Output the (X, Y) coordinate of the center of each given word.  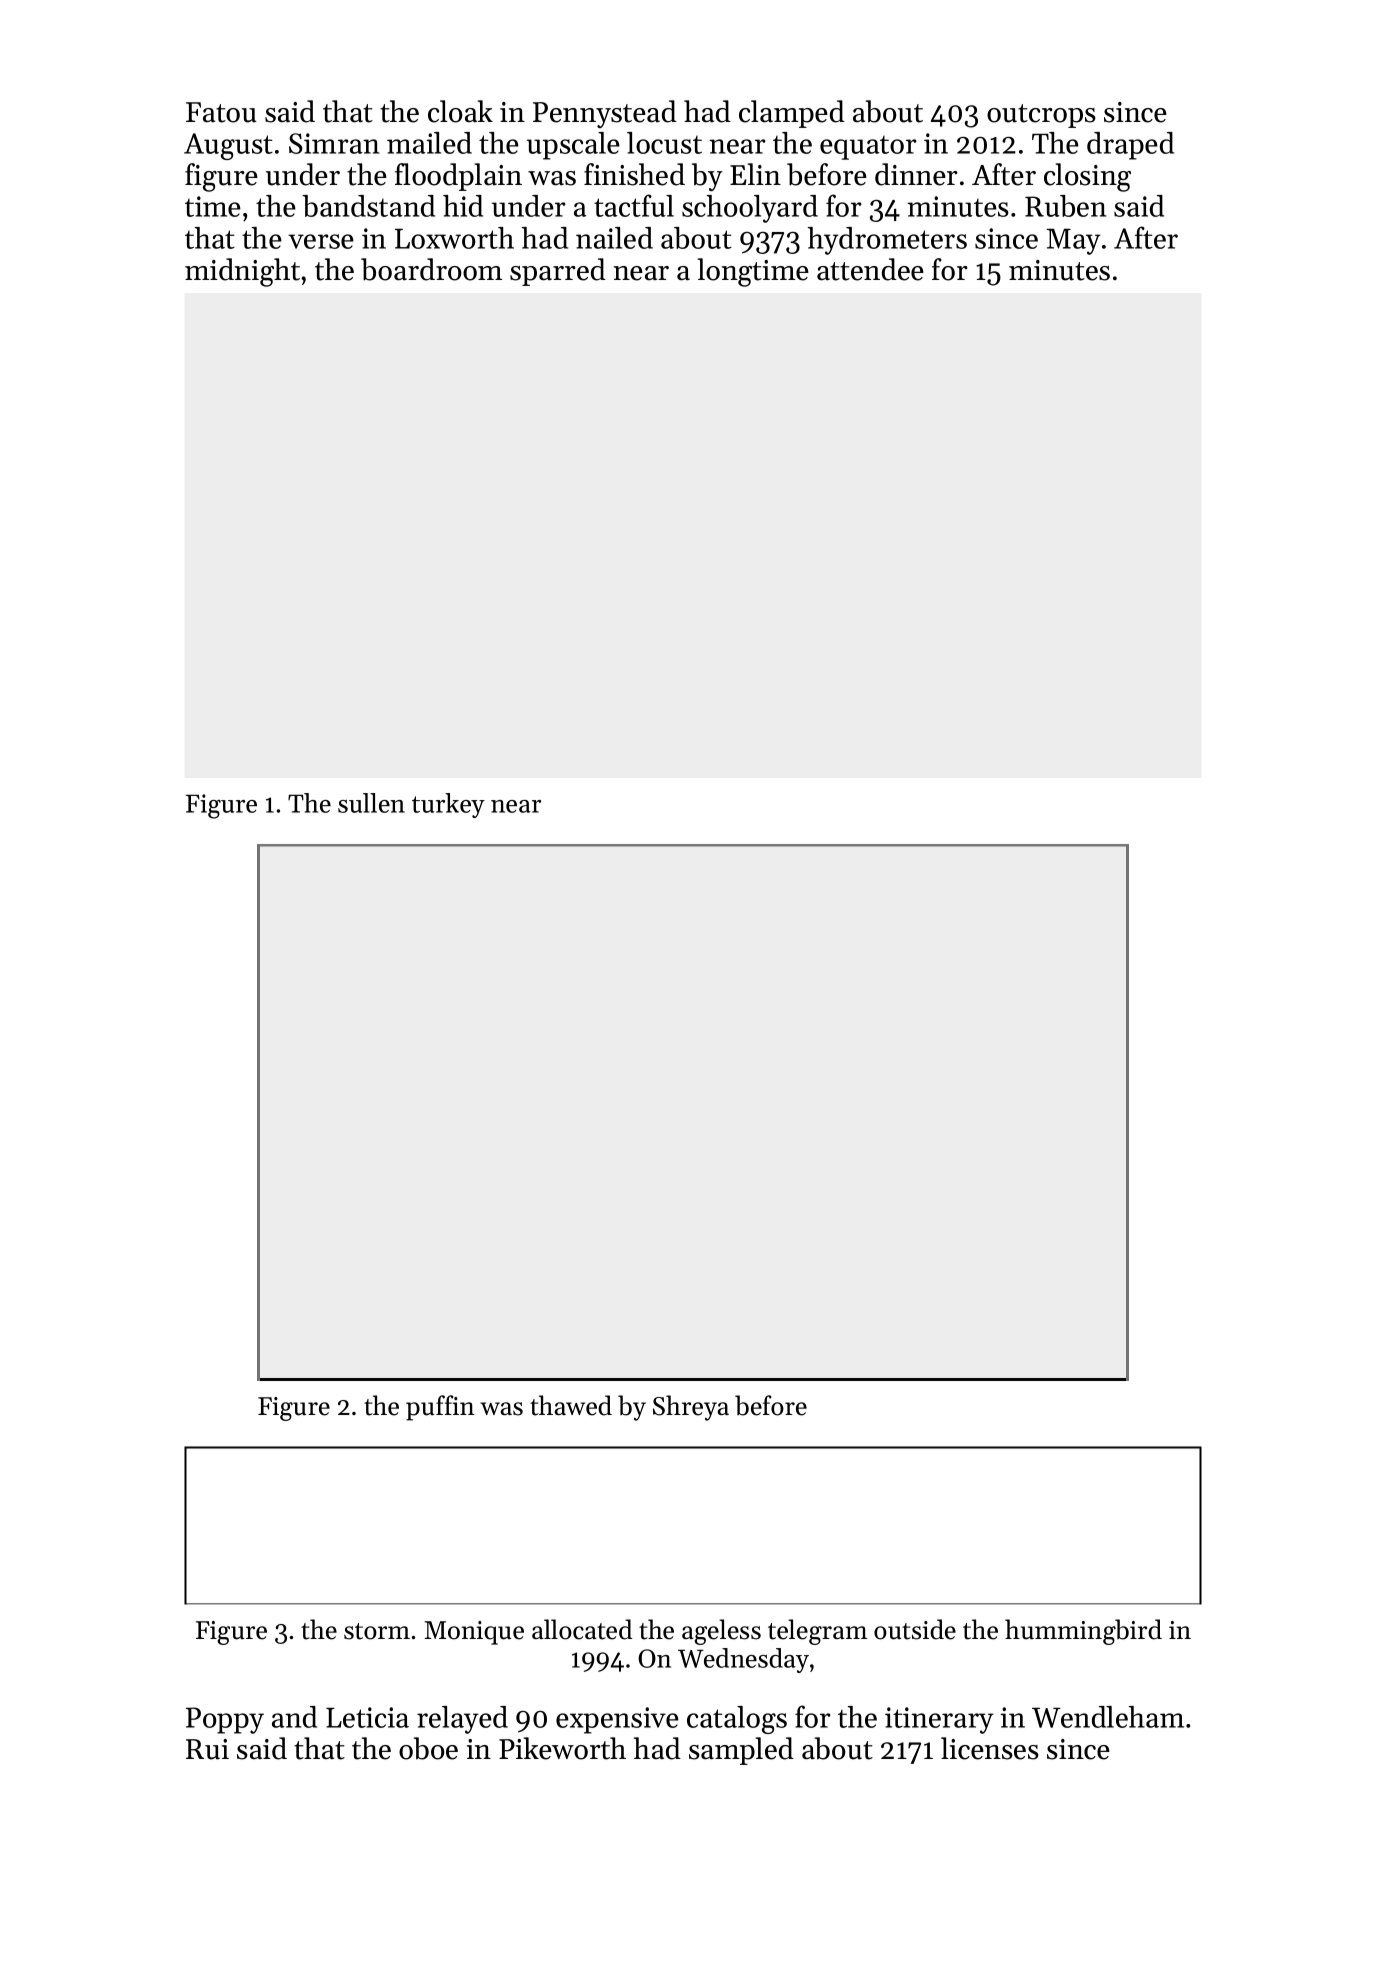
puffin (440, 1408)
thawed (571, 1405)
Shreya (691, 1408)
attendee (870, 269)
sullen (371, 803)
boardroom (431, 269)
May (1073, 242)
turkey (448, 805)
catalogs (737, 1720)
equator (868, 148)
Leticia (367, 1717)
